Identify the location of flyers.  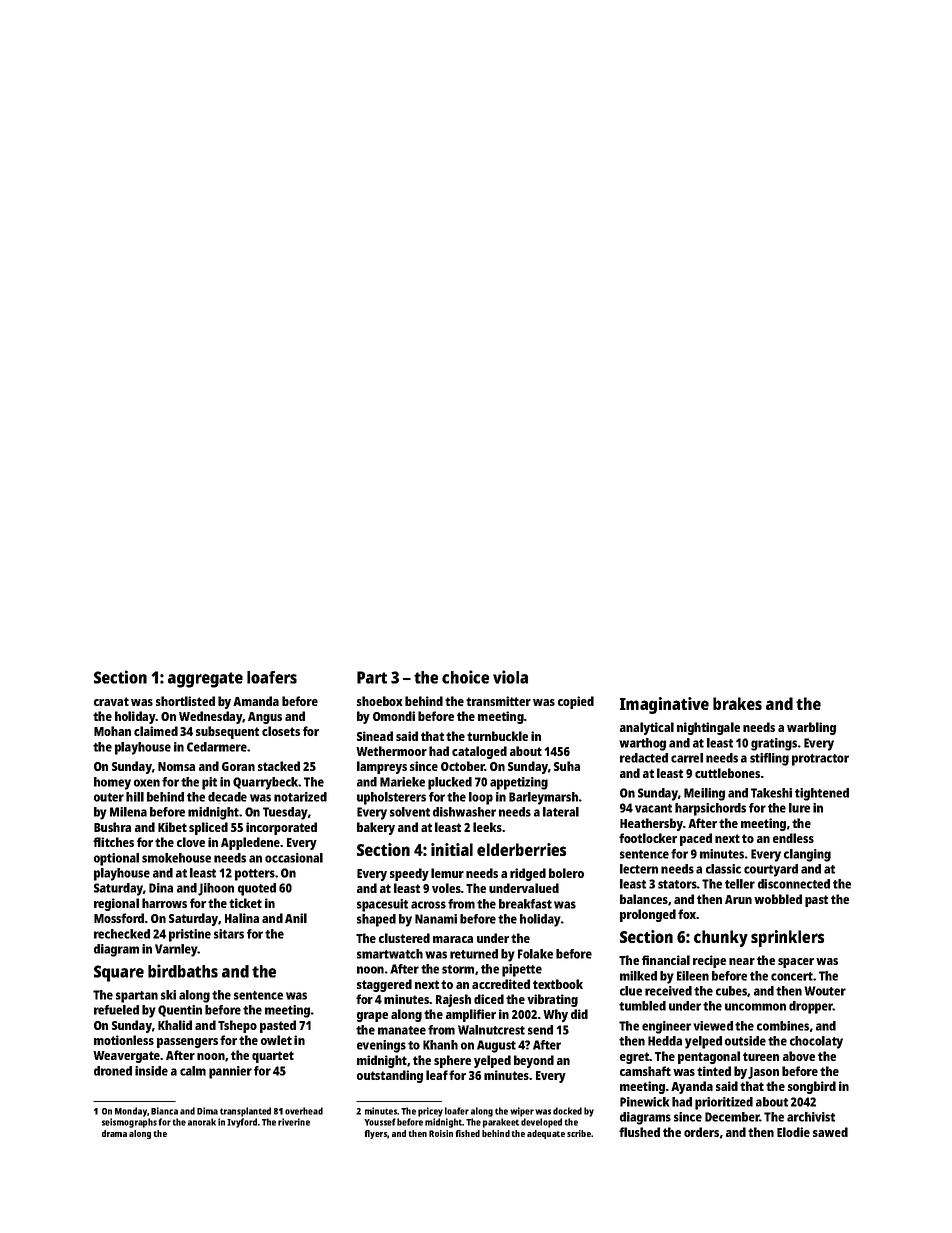
(375, 1134).
